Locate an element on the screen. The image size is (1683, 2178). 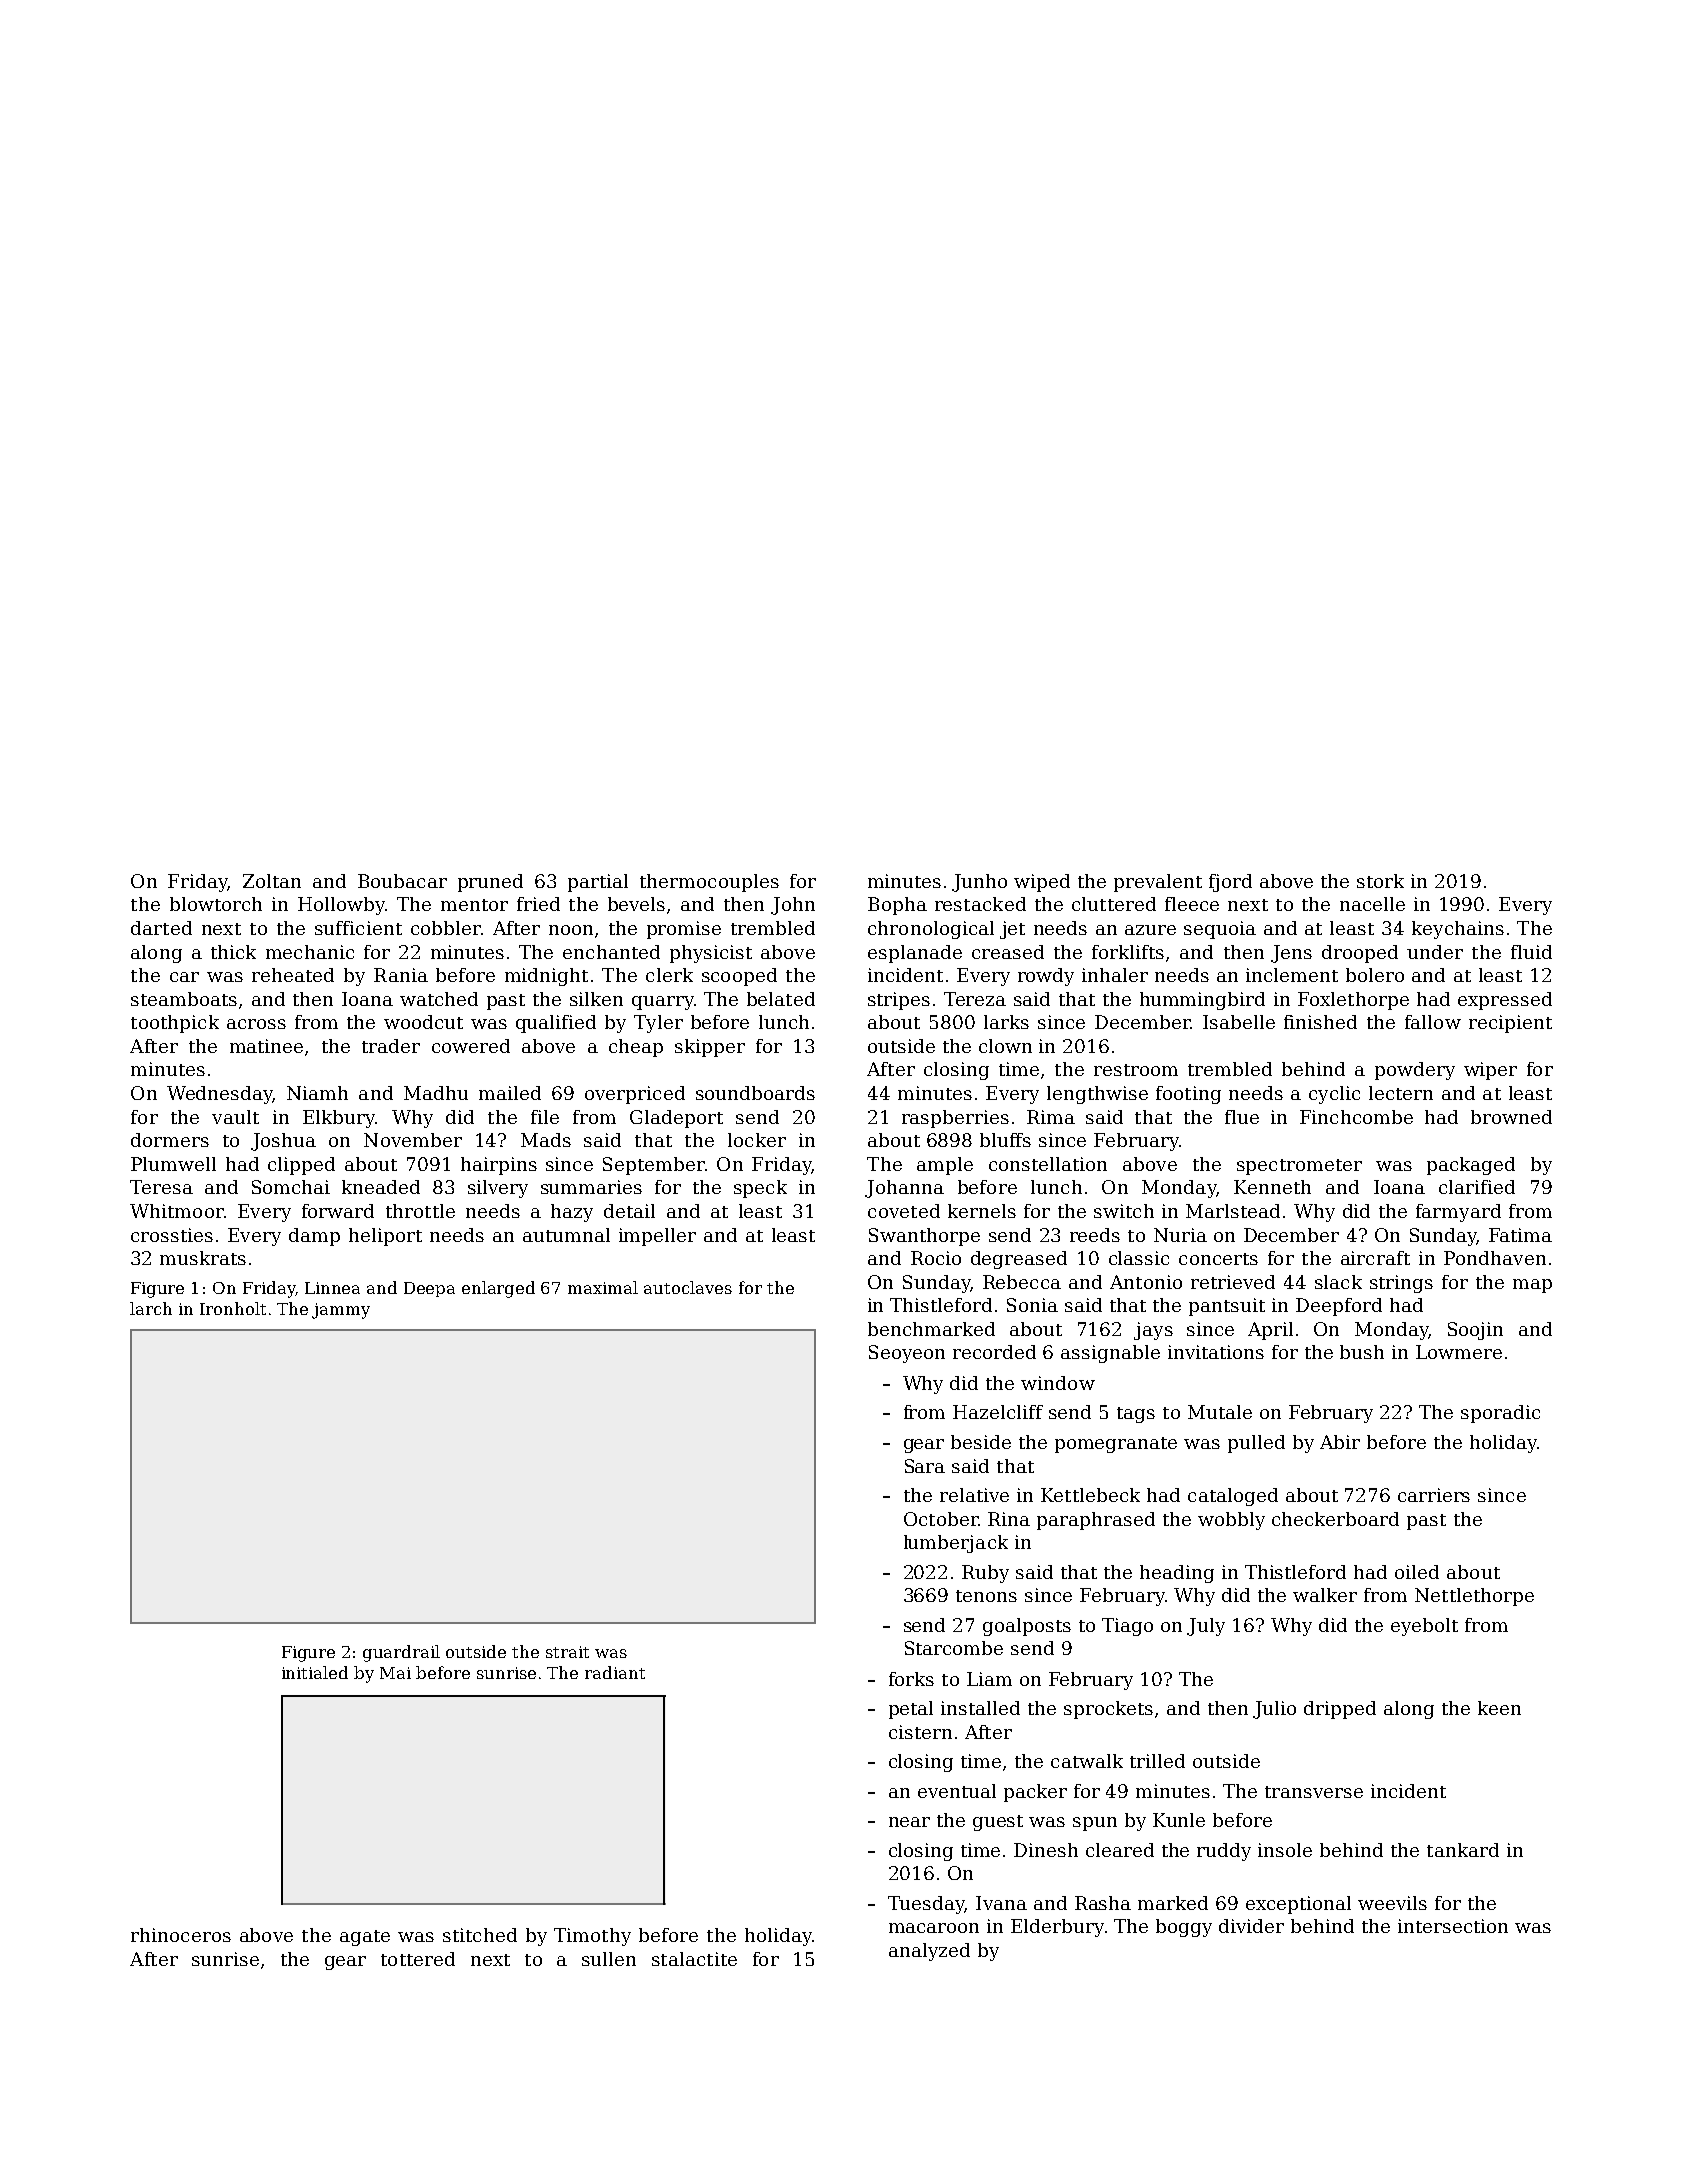
boggy is located at coordinates (1184, 1928).
